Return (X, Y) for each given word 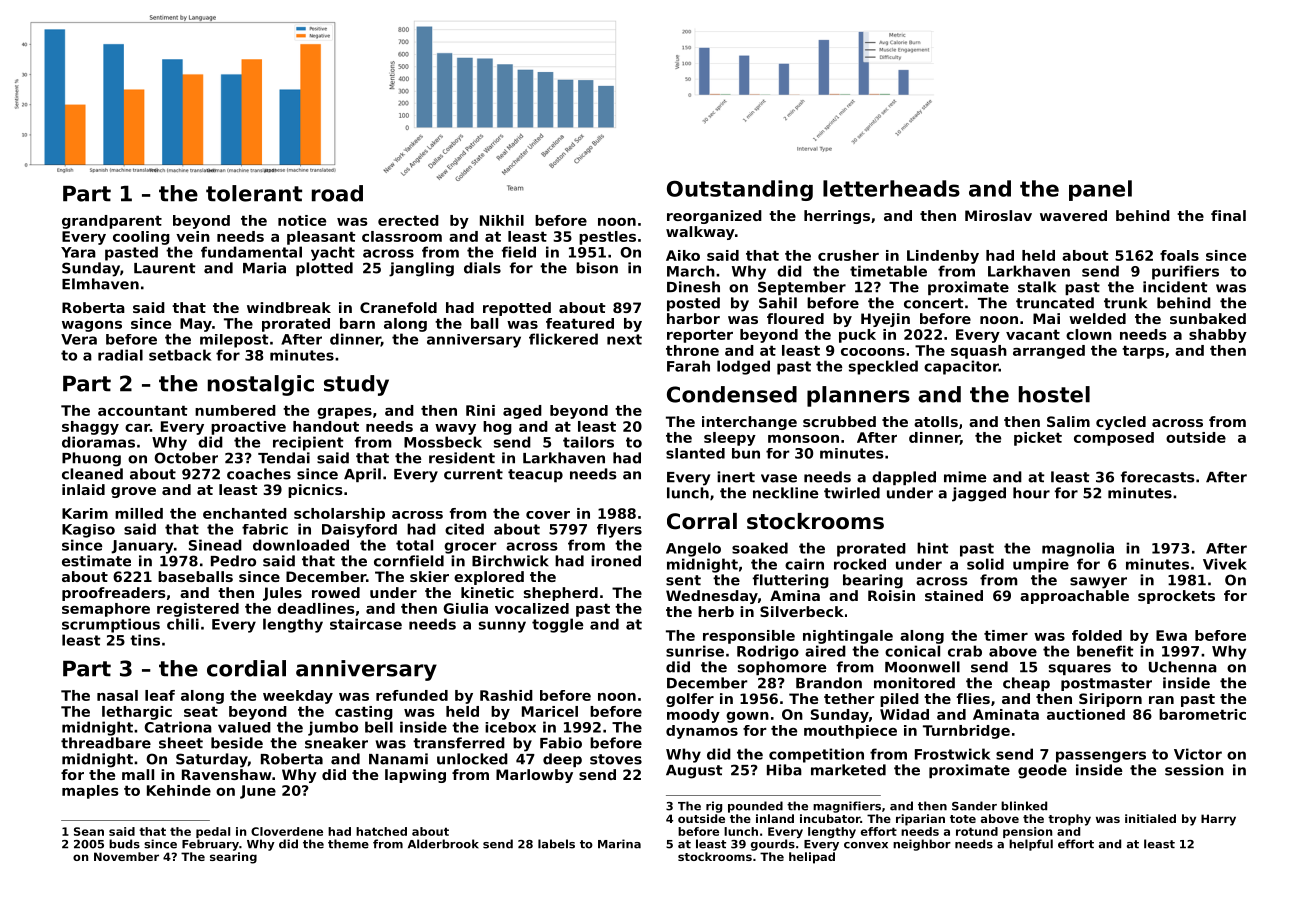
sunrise (695, 651)
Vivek (1225, 564)
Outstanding (740, 190)
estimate (96, 561)
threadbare (106, 743)
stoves (616, 759)
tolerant (254, 193)
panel (1100, 190)
